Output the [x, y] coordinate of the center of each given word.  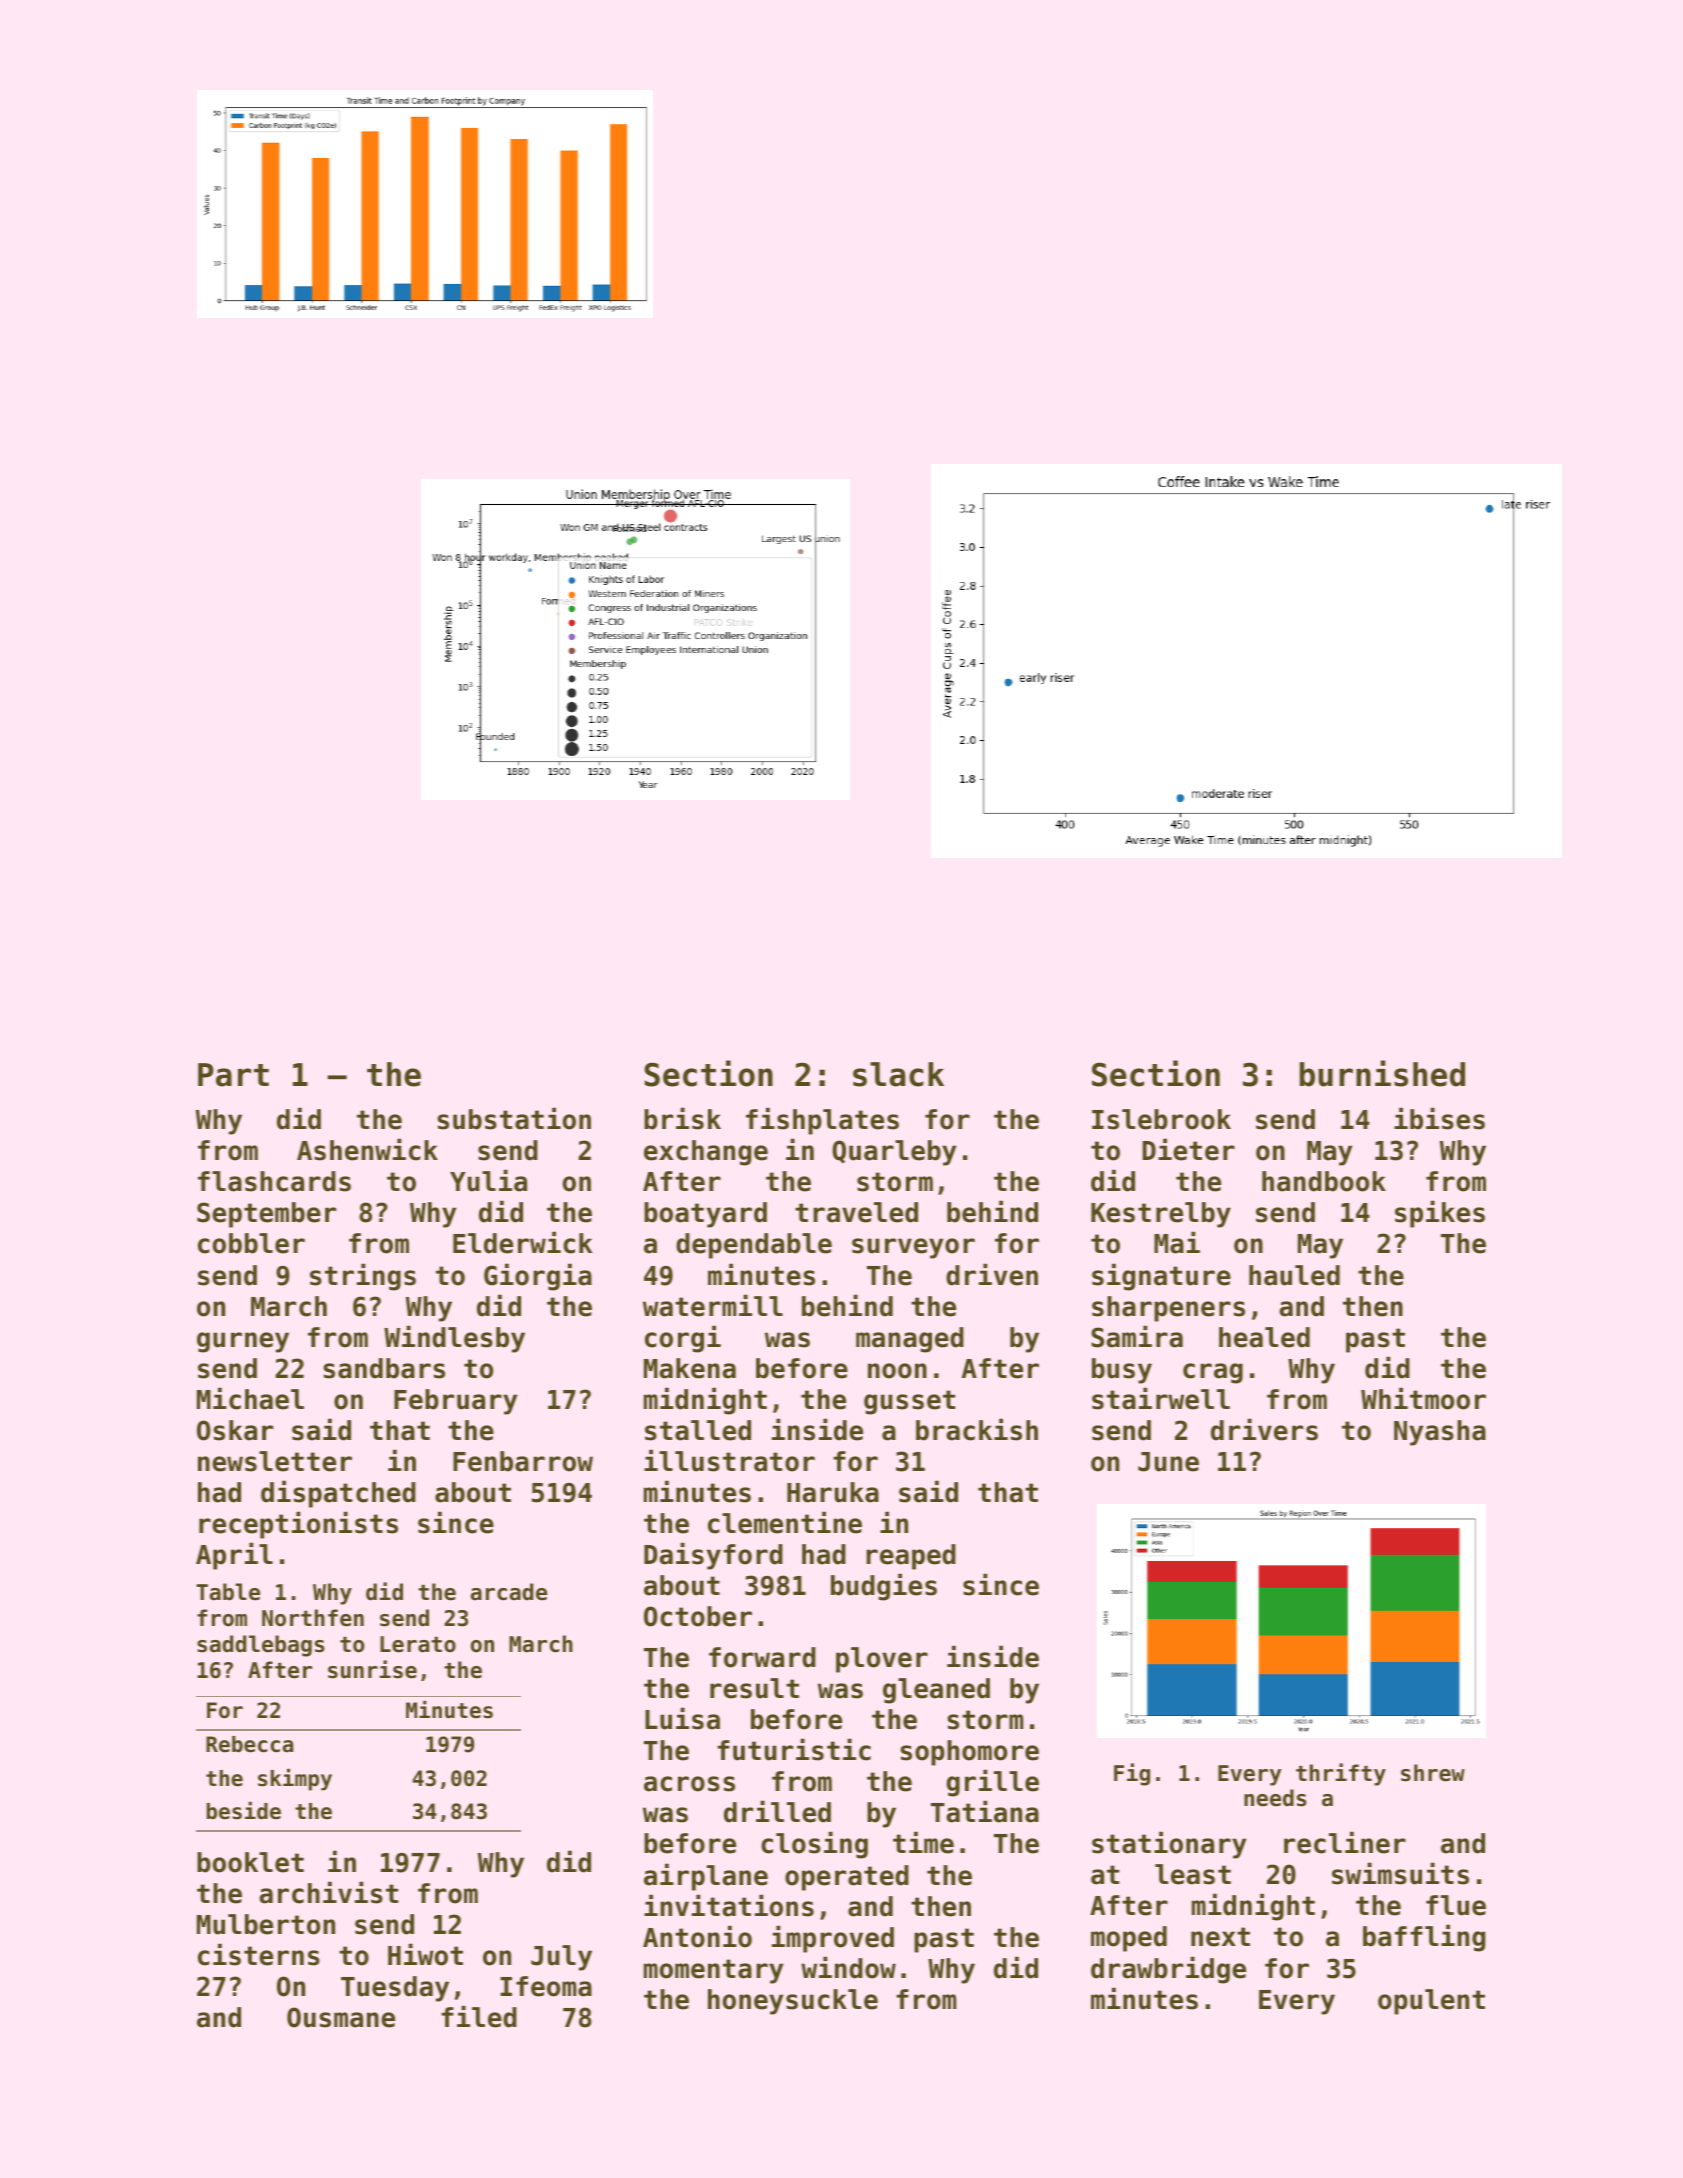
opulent [1431, 2002]
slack [898, 1074]
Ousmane [341, 2017]
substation [514, 1118]
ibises [1439, 1118]
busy [1122, 1371]
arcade [509, 1592]
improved [833, 1939]
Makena [690, 1368]
